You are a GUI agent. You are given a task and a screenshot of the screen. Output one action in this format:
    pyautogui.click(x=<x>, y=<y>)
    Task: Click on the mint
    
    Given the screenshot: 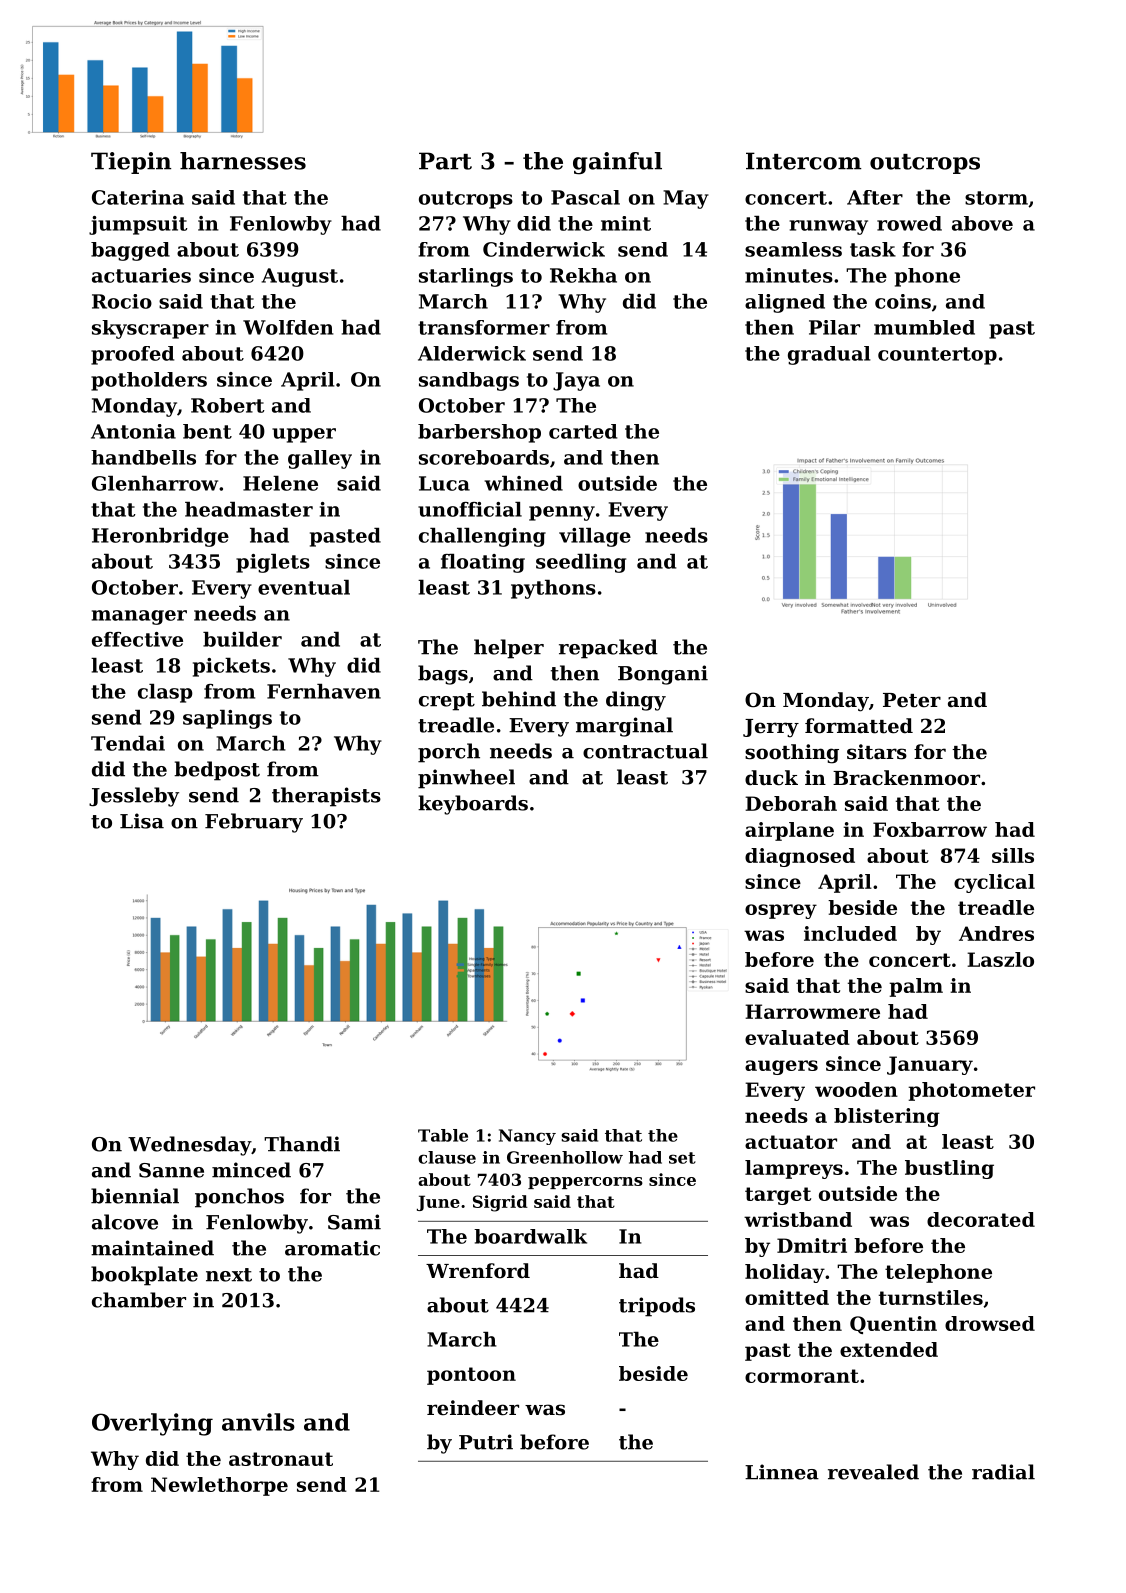 What is the action you would take?
    pyautogui.click(x=626, y=223)
